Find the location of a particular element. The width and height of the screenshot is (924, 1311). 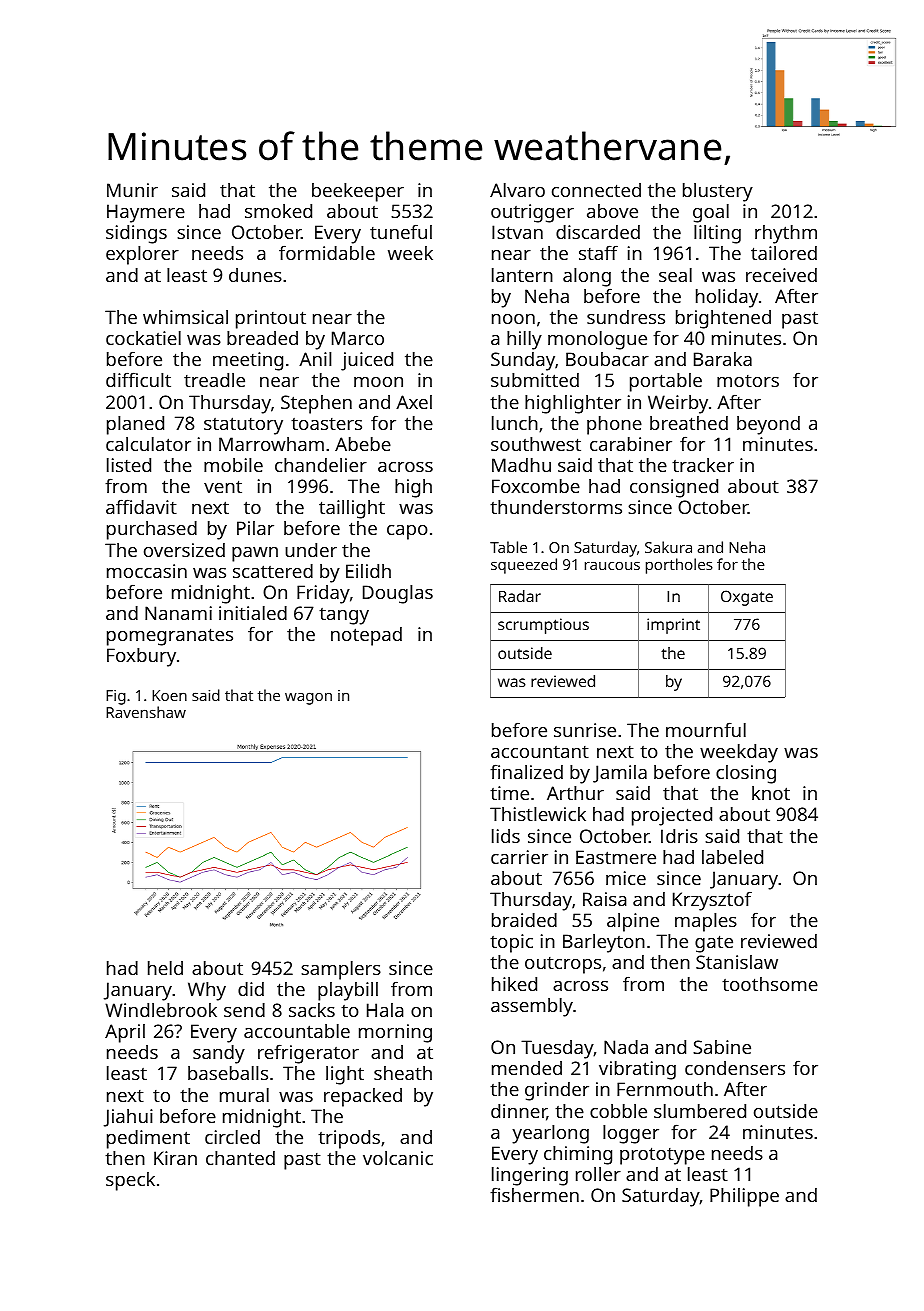

speck is located at coordinates (130, 1181).
